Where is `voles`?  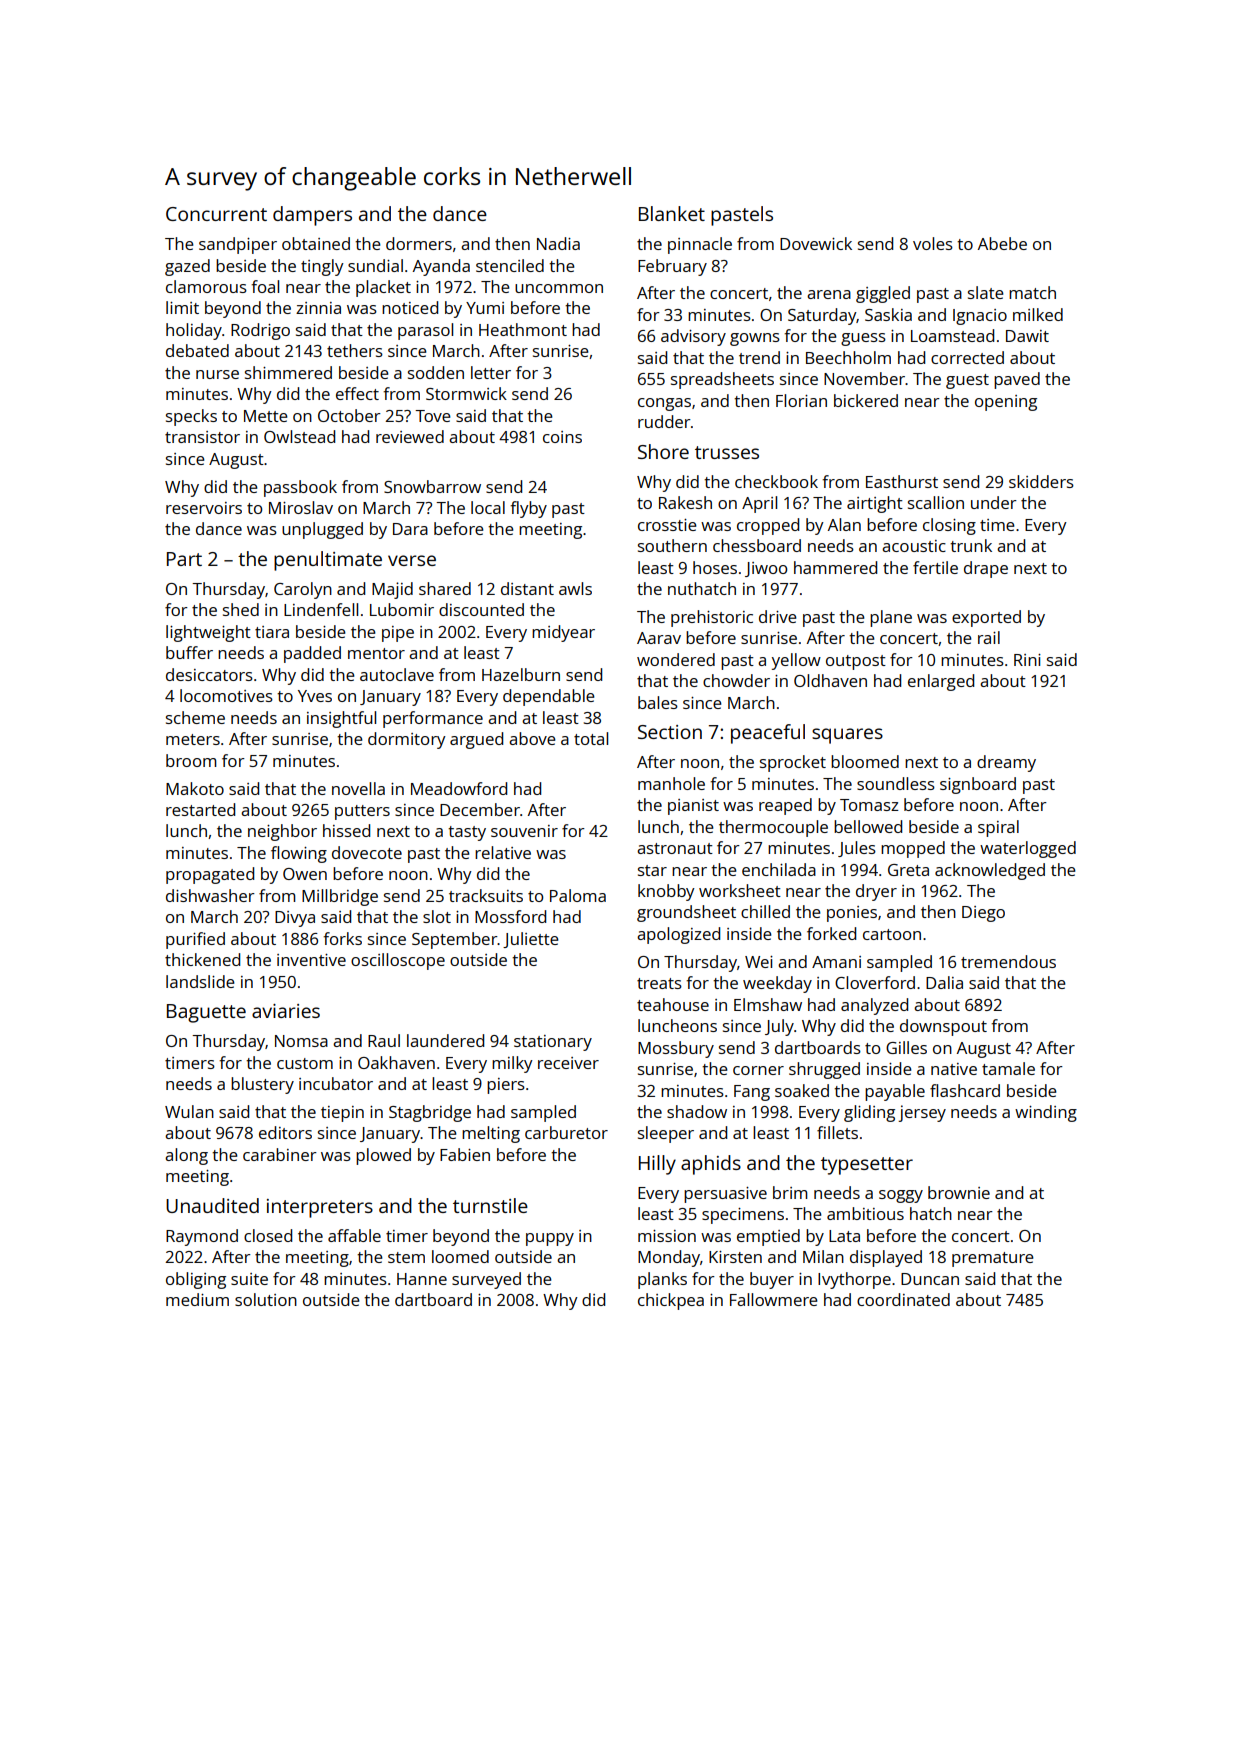
voles is located at coordinates (933, 243).
